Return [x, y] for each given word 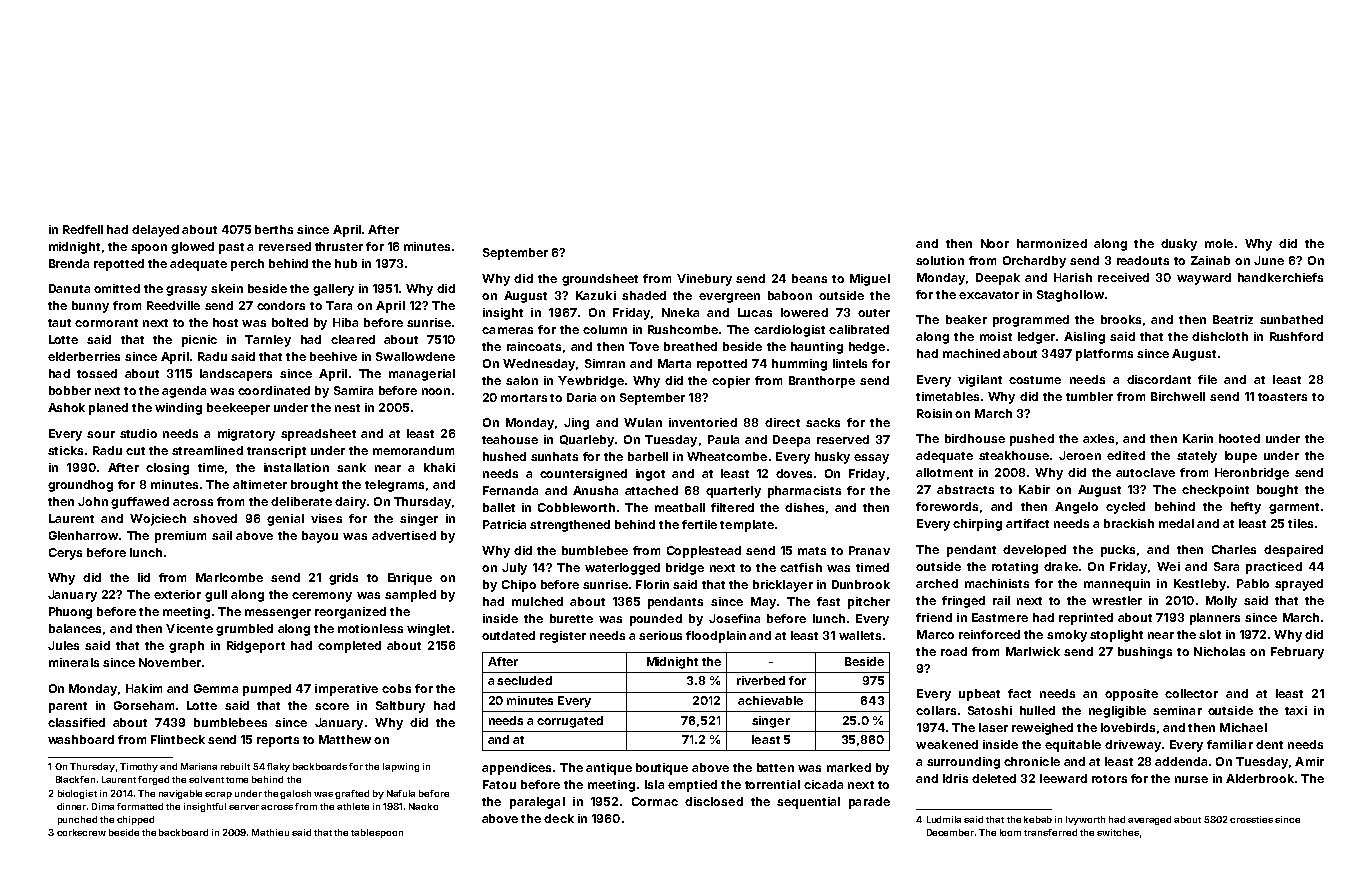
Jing [576, 424]
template [747, 526]
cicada [823, 784]
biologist [77, 794]
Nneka [680, 312]
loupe [1241, 457]
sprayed [1299, 585]
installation [296, 467]
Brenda [69, 263]
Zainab [1210, 260]
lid [144, 577]
